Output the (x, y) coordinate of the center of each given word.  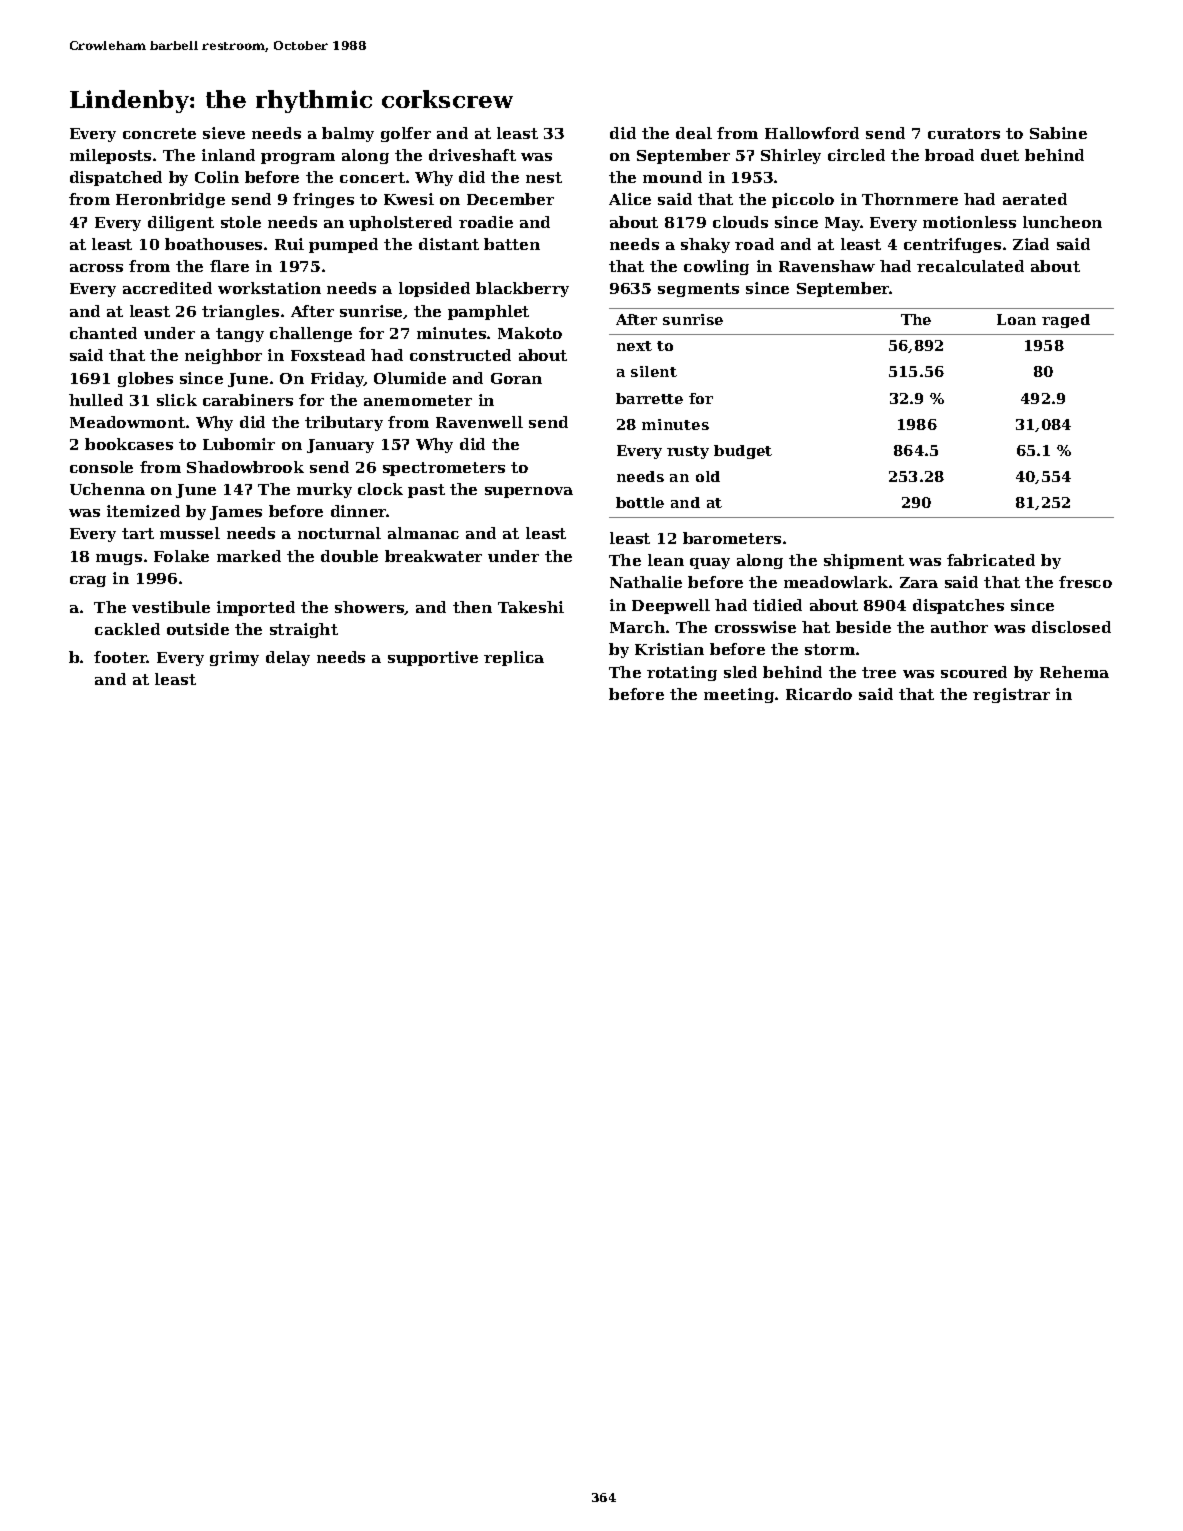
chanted (103, 333)
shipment (864, 561)
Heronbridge (170, 200)
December (510, 199)
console (101, 467)
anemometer (418, 400)
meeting (739, 695)
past (426, 491)
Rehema (1074, 672)
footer (120, 657)
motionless (969, 222)
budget (743, 452)
